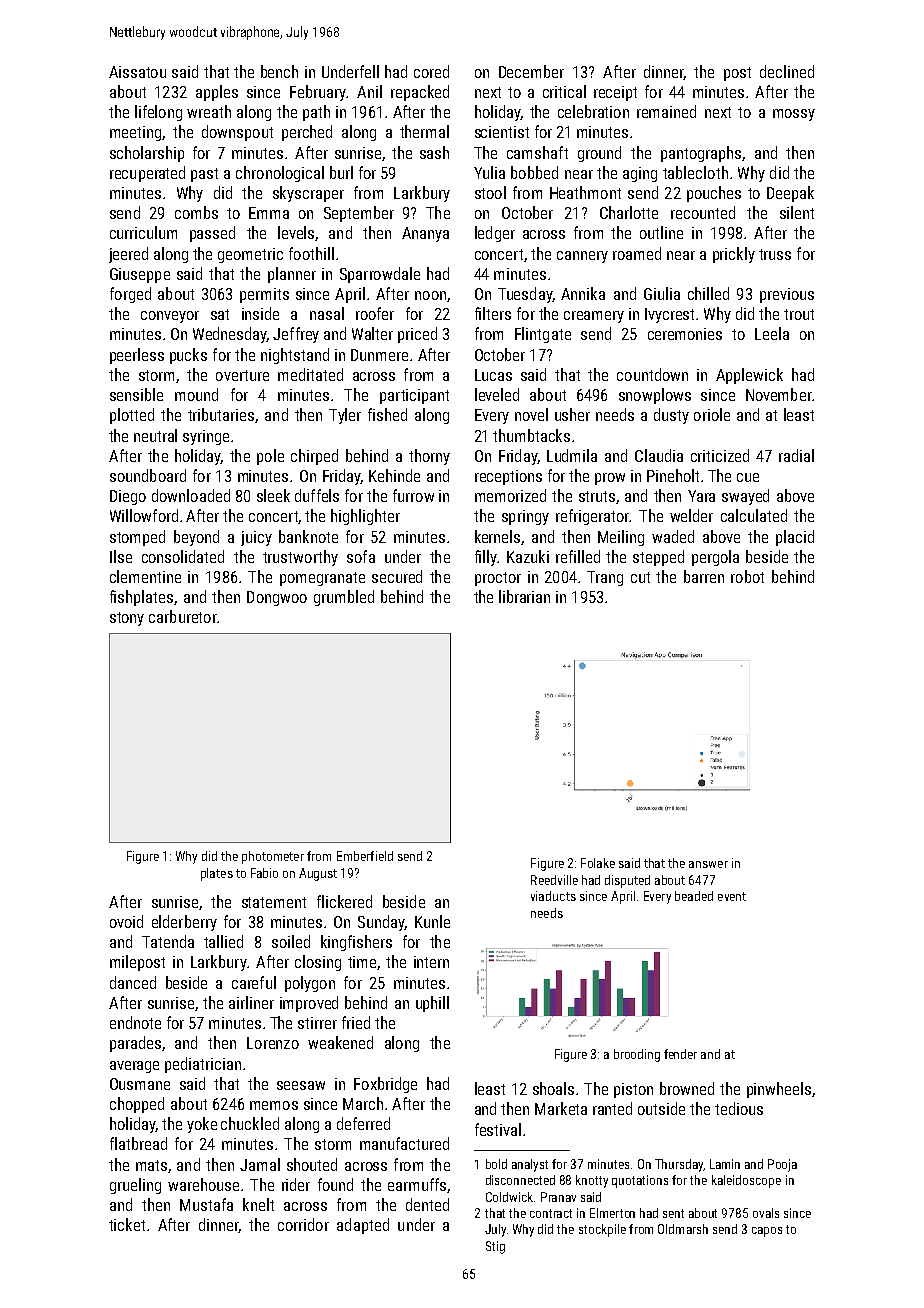 Image resolution: width=924 pixels, height=1308 pixels. Describe the element at coordinates (553, 896) in the screenshot. I see `viaducts` at that location.
